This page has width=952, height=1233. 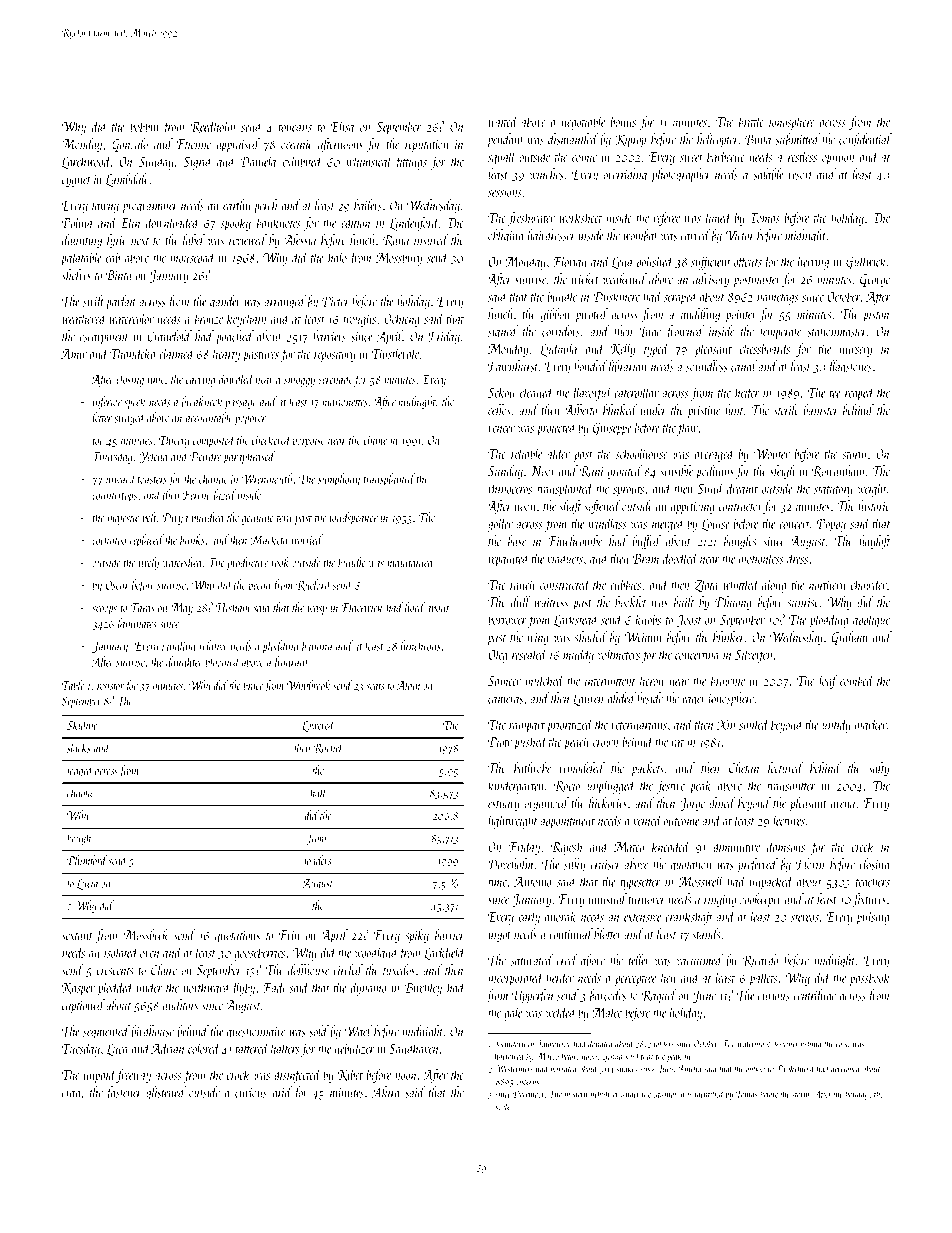 What do you see at coordinates (871, 724) in the page?
I see `marker` at bounding box center [871, 724].
